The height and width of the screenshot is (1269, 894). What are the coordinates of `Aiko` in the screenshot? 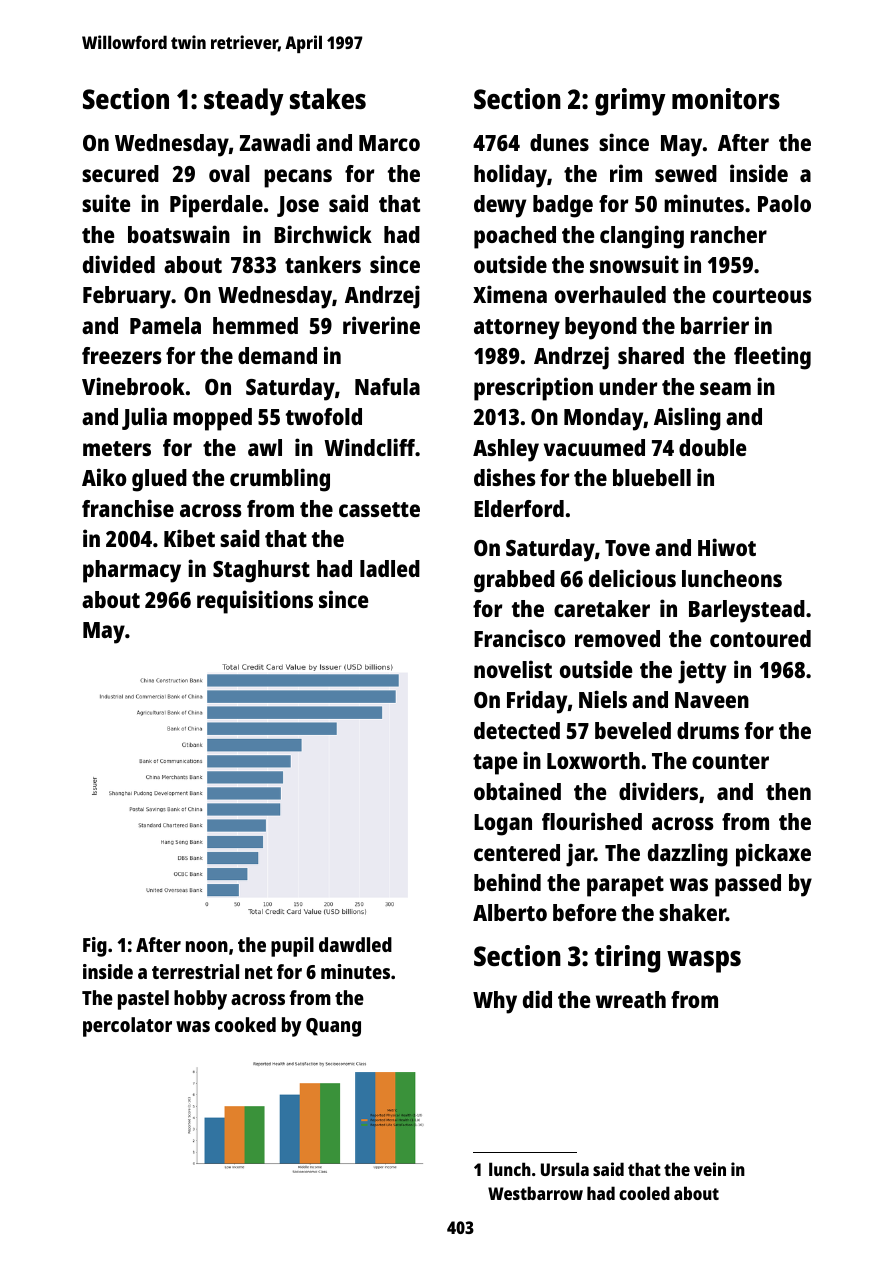 It's located at (104, 477).
